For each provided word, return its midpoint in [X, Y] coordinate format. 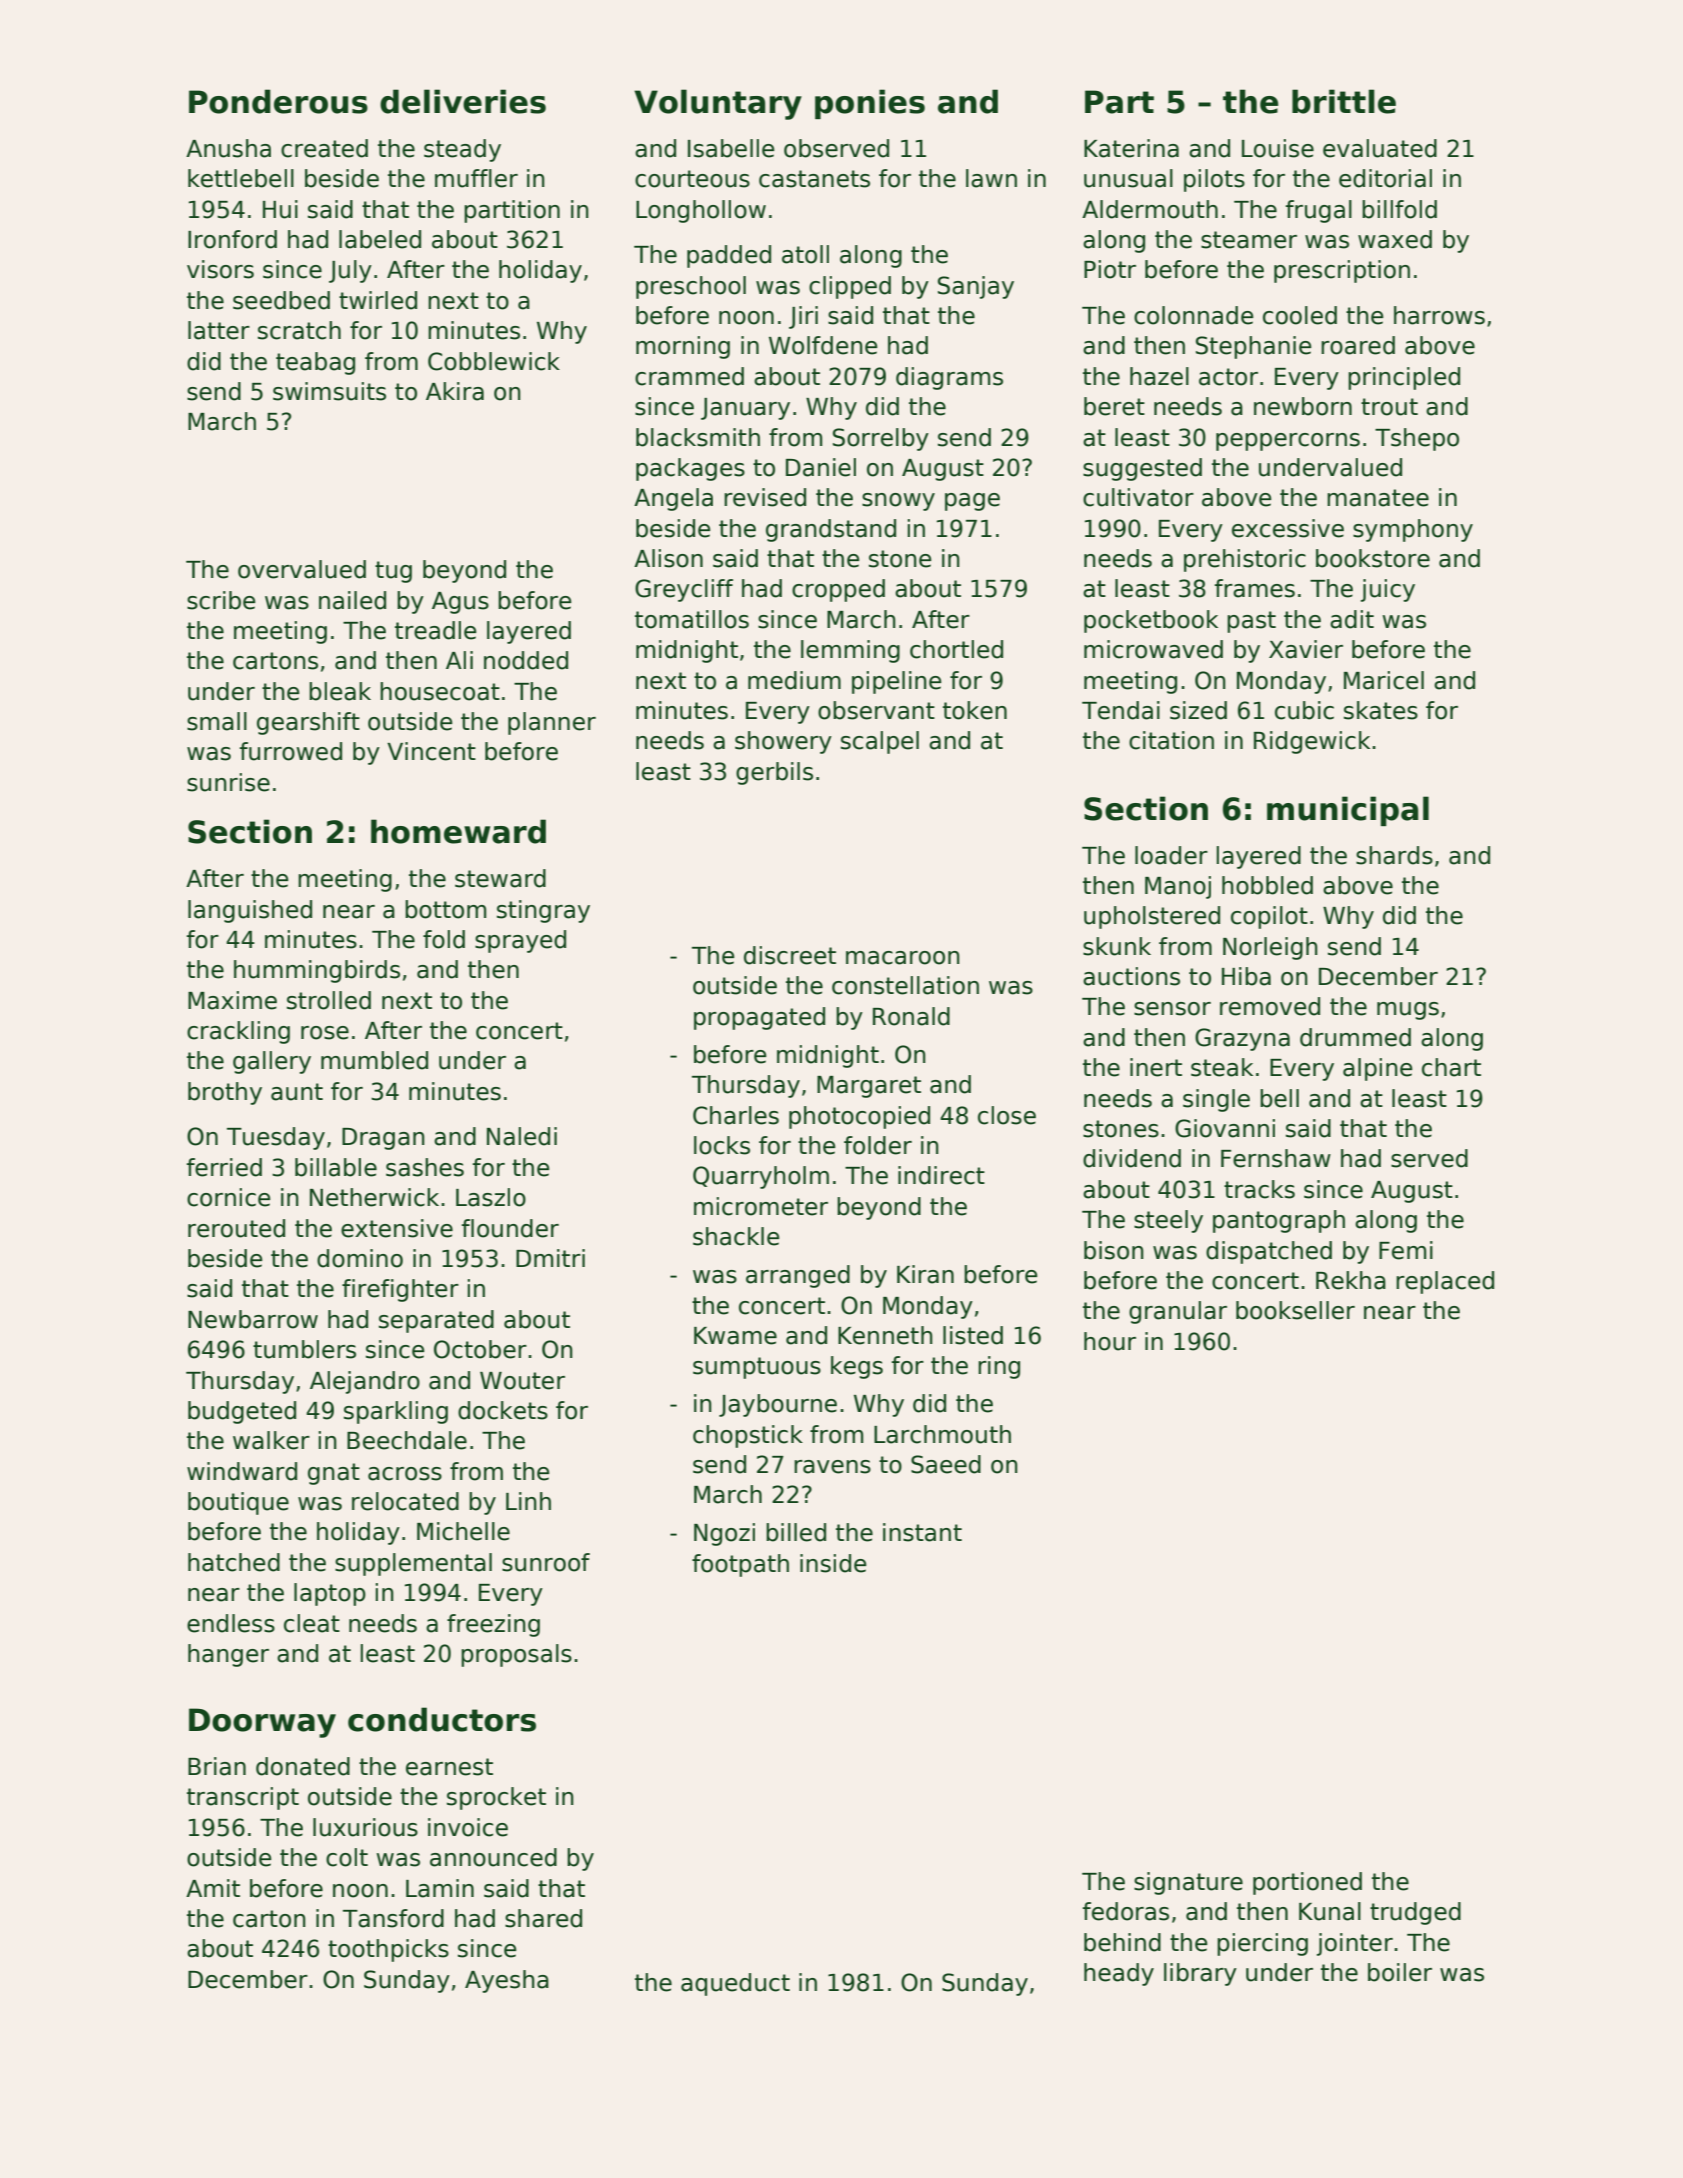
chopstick [748, 1436]
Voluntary [718, 104]
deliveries [463, 101]
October [480, 1349]
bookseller [1295, 1310]
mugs [1408, 1011]
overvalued [302, 569]
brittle [1344, 101]
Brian [217, 1766]
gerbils [774, 773]
